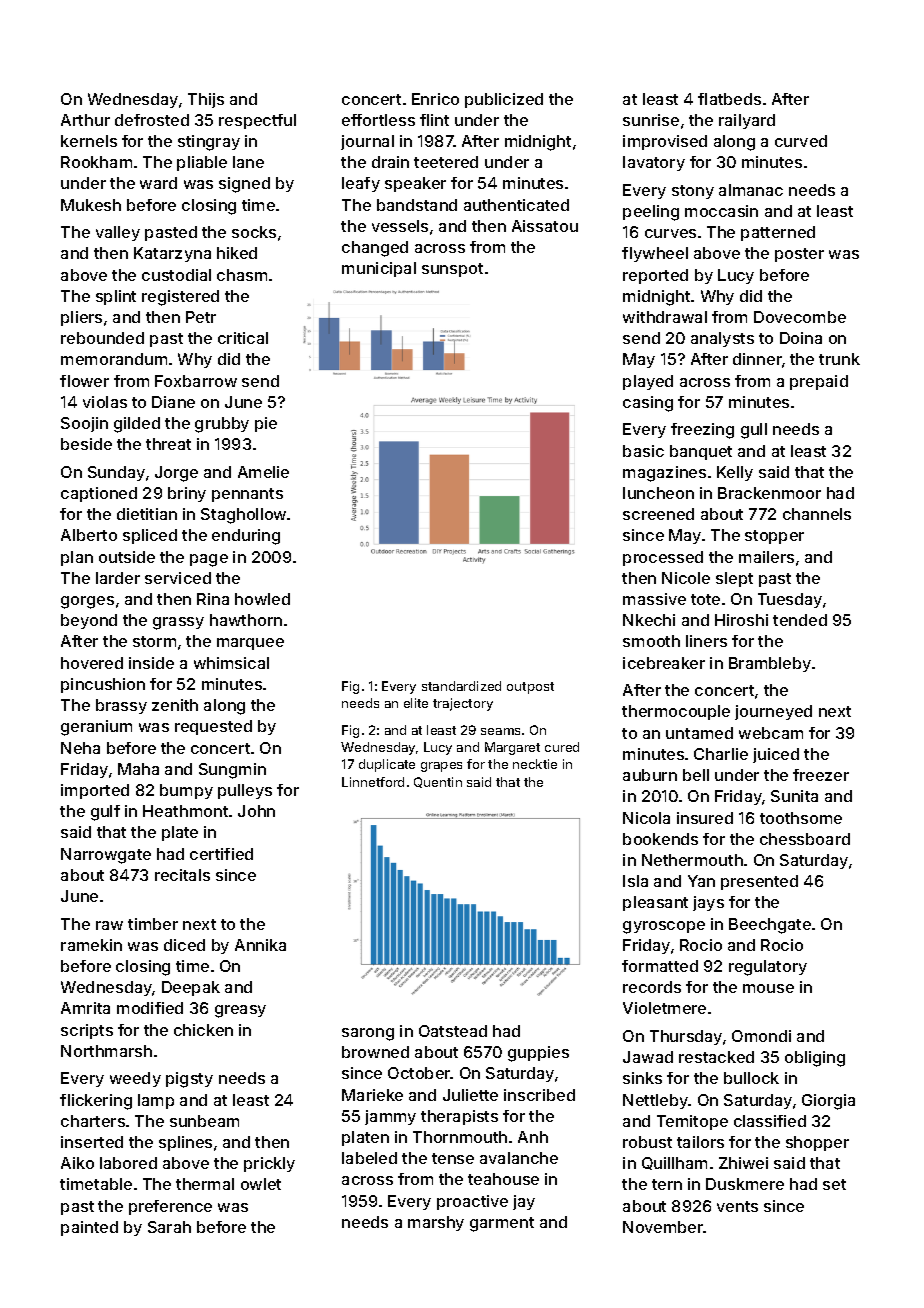  What do you see at coordinates (187, 494) in the screenshot?
I see `briny` at bounding box center [187, 494].
